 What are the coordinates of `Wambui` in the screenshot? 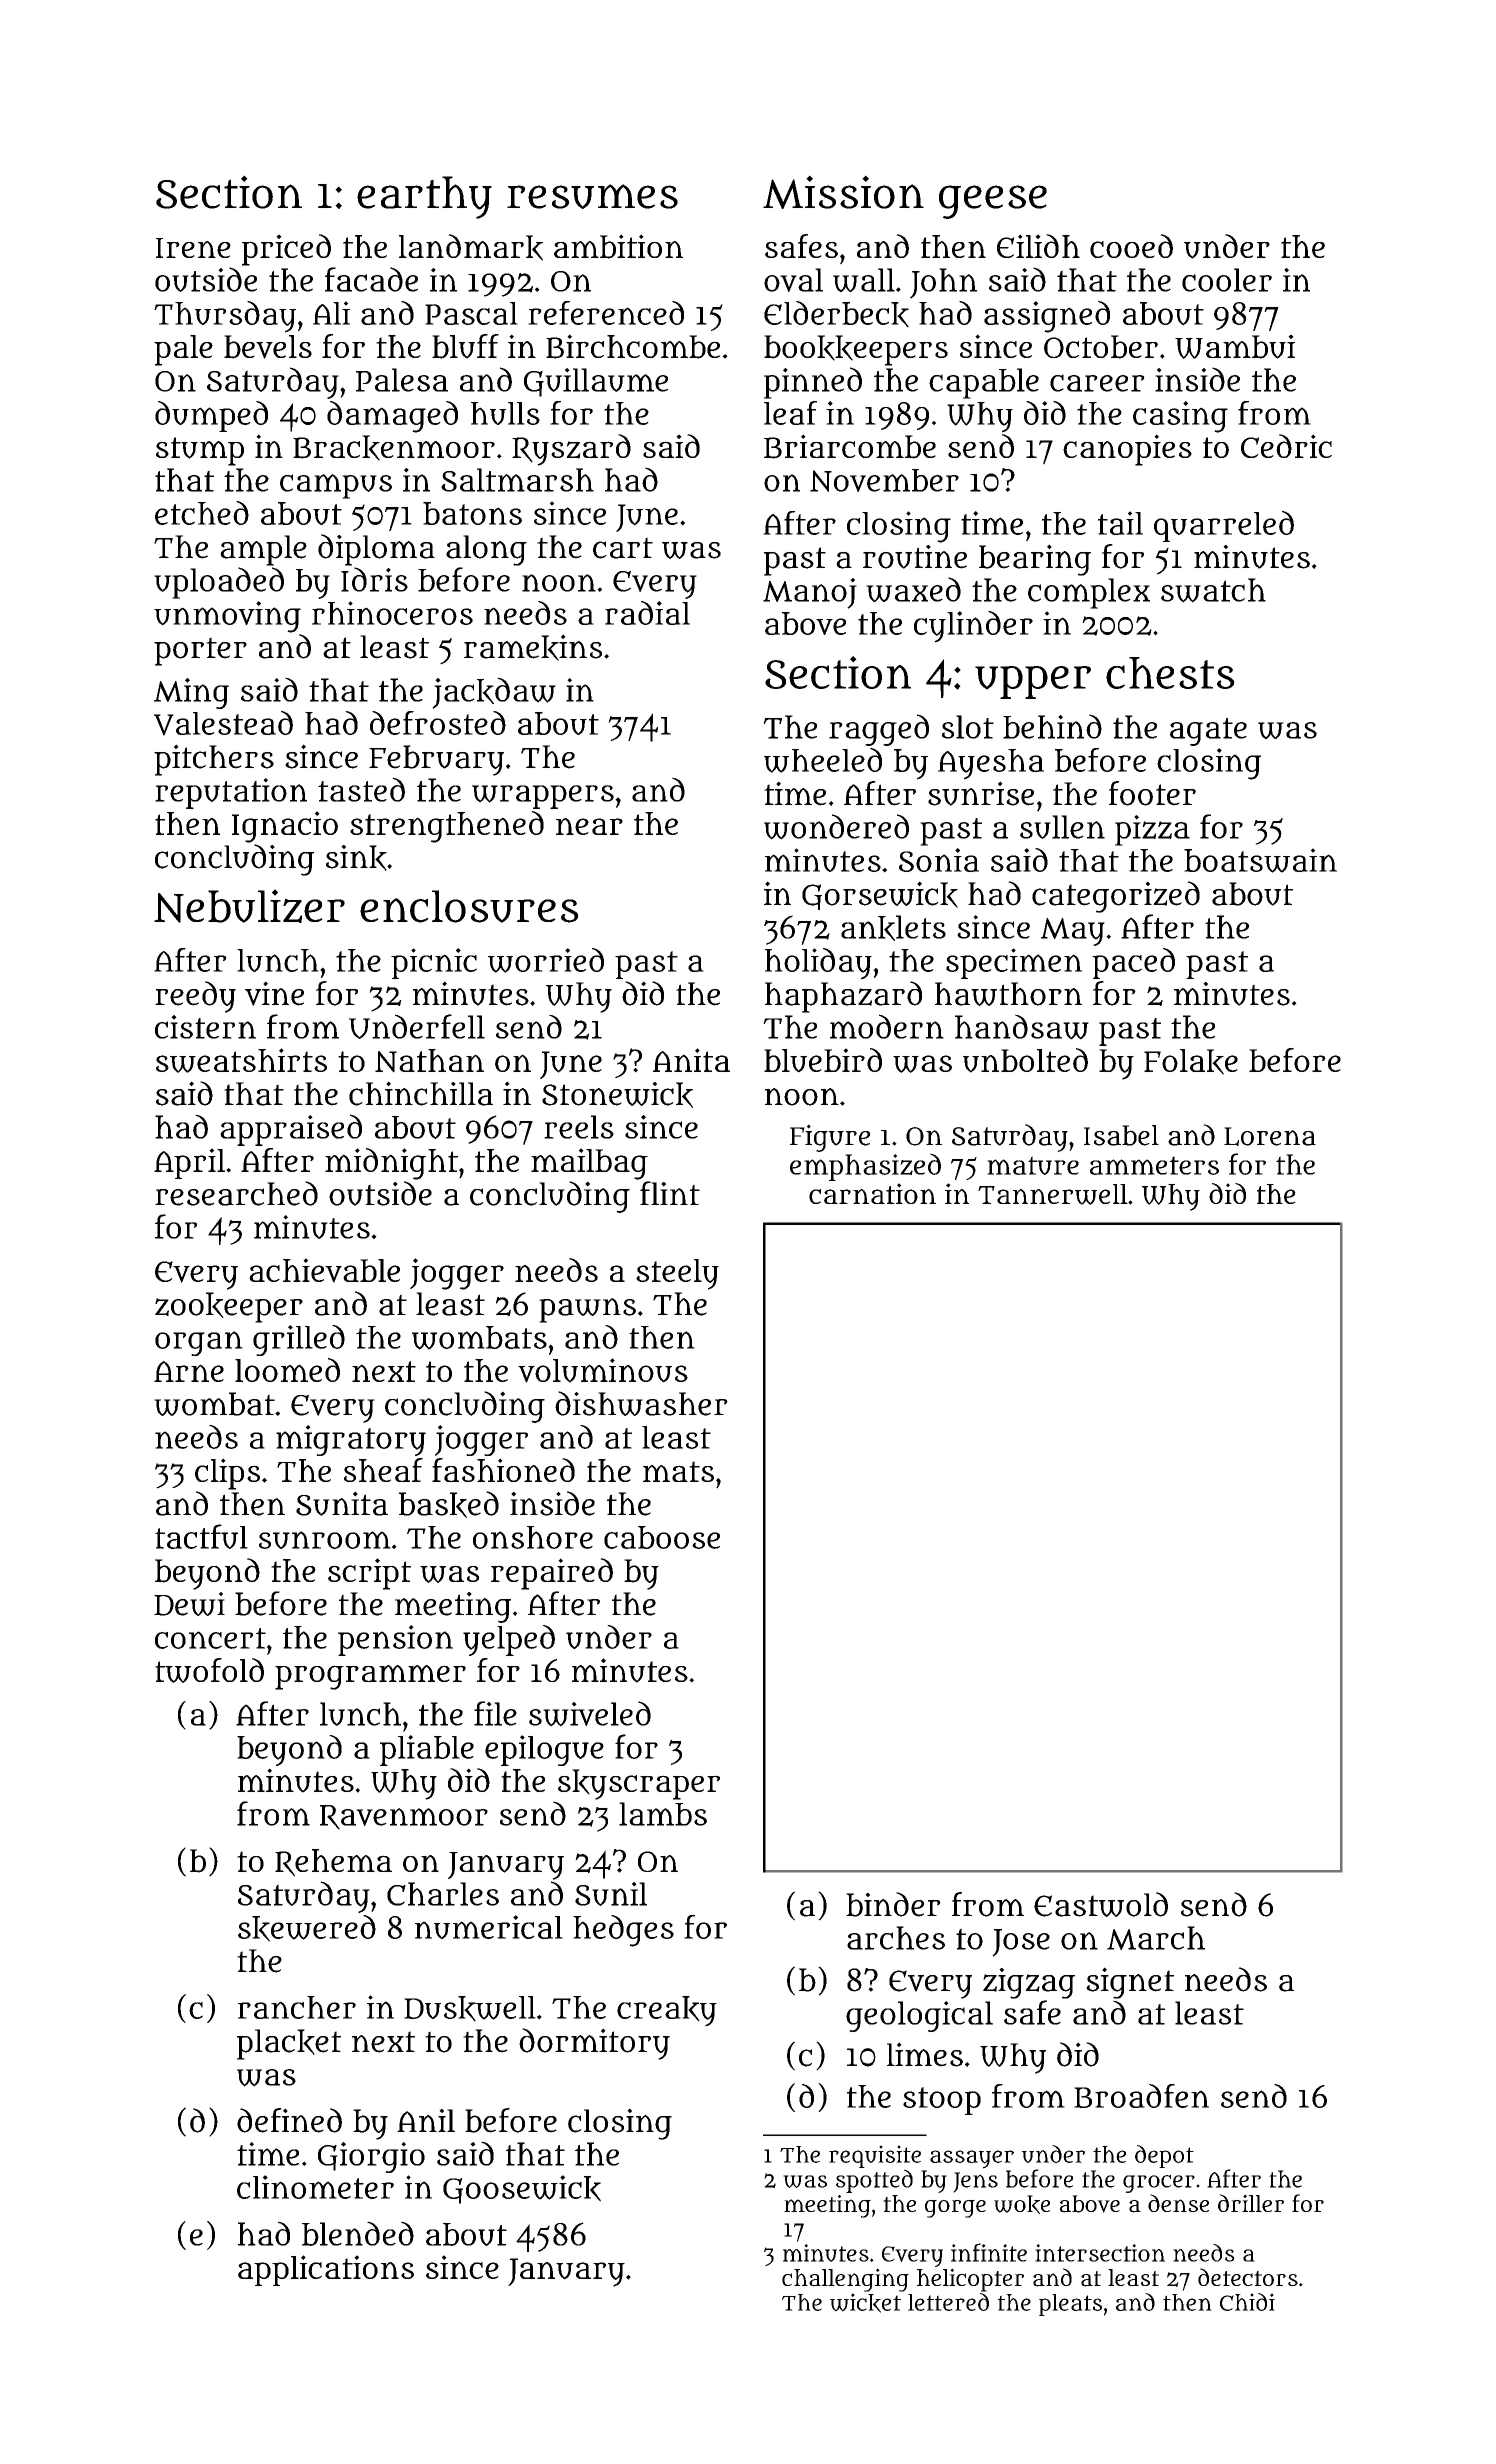 It's located at (1235, 346).
